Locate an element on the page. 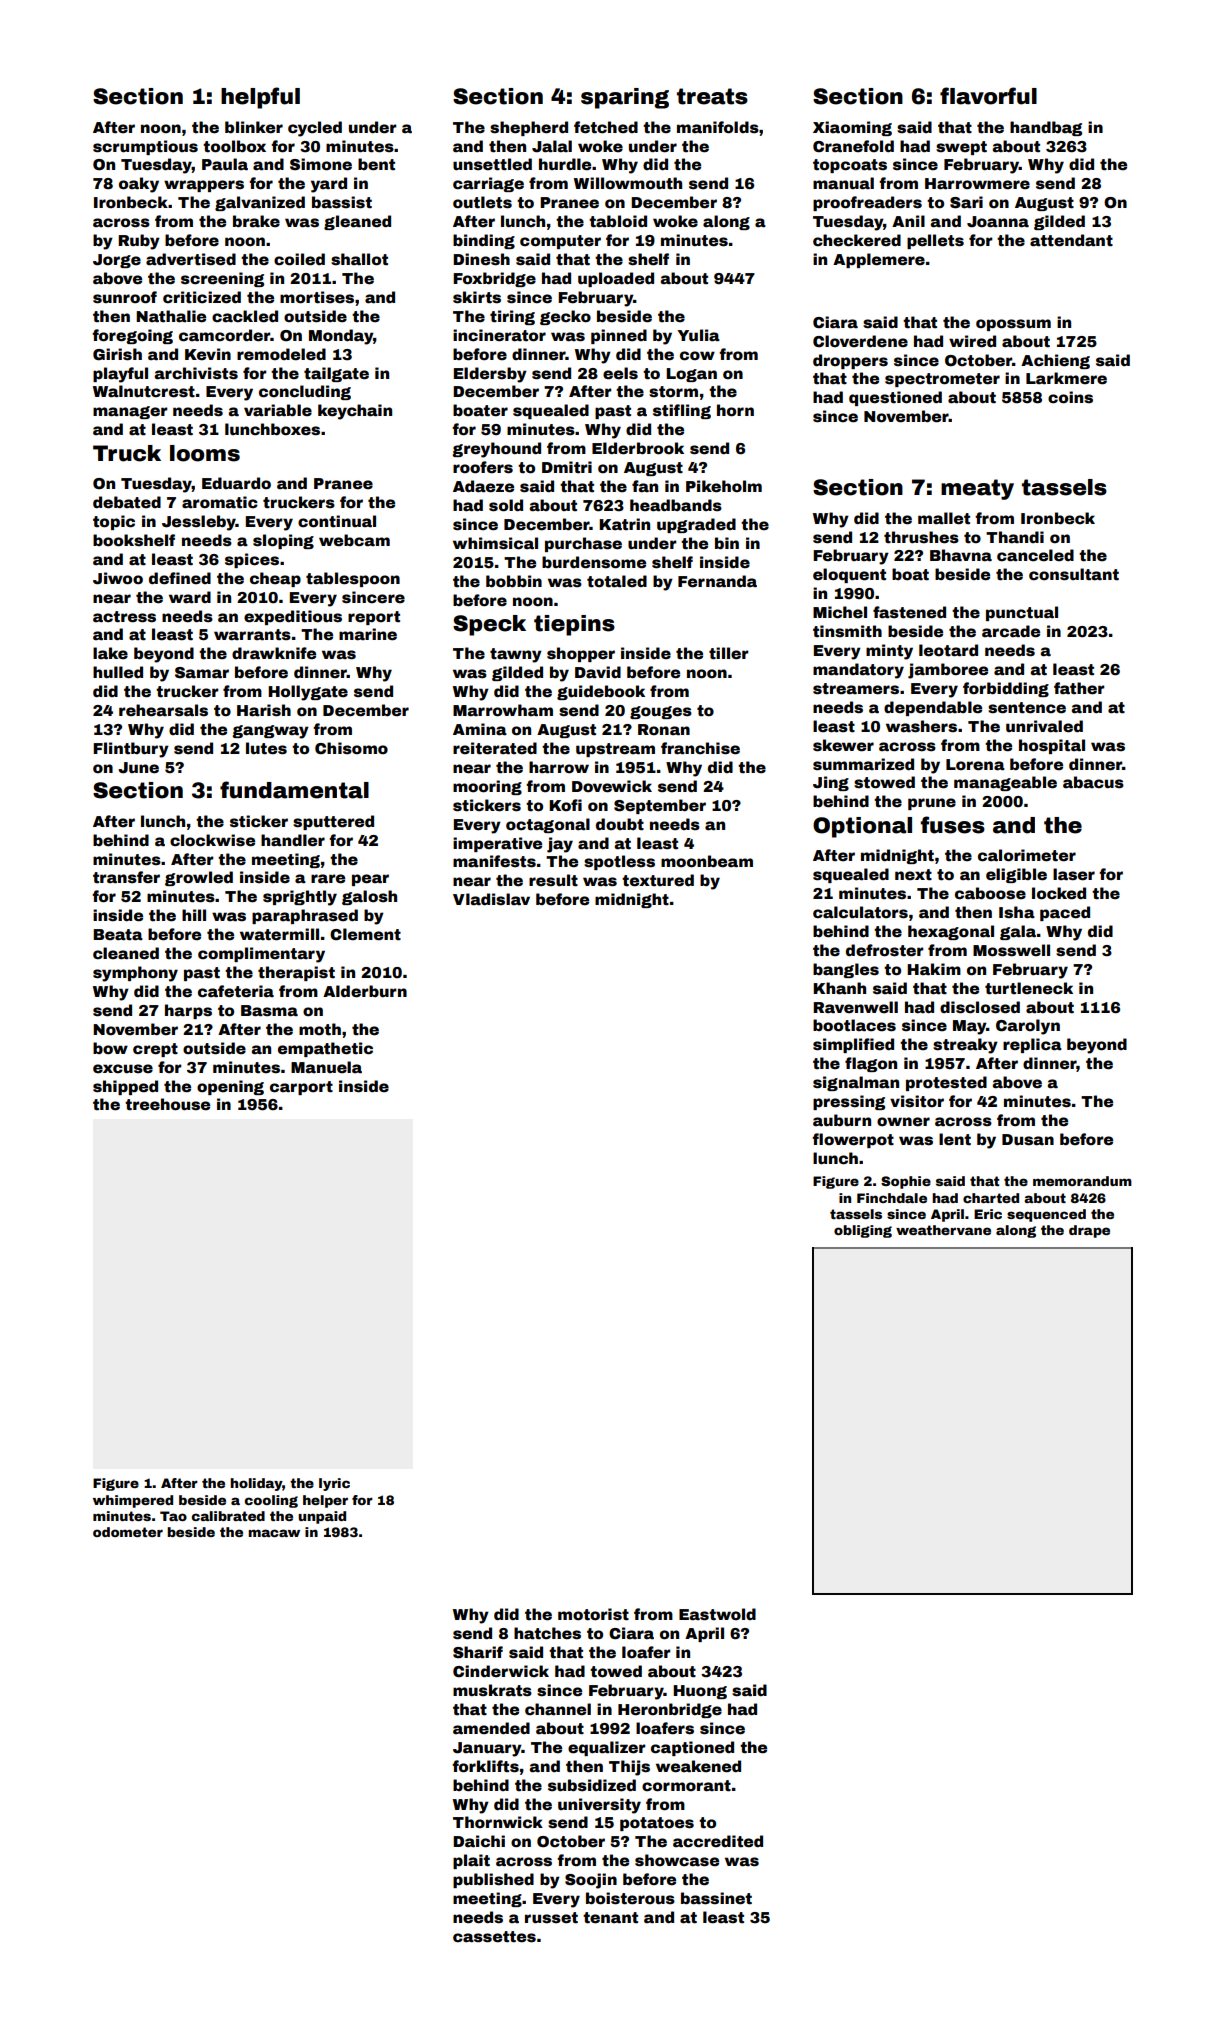  cassettes is located at coordinates (494, 1937).
